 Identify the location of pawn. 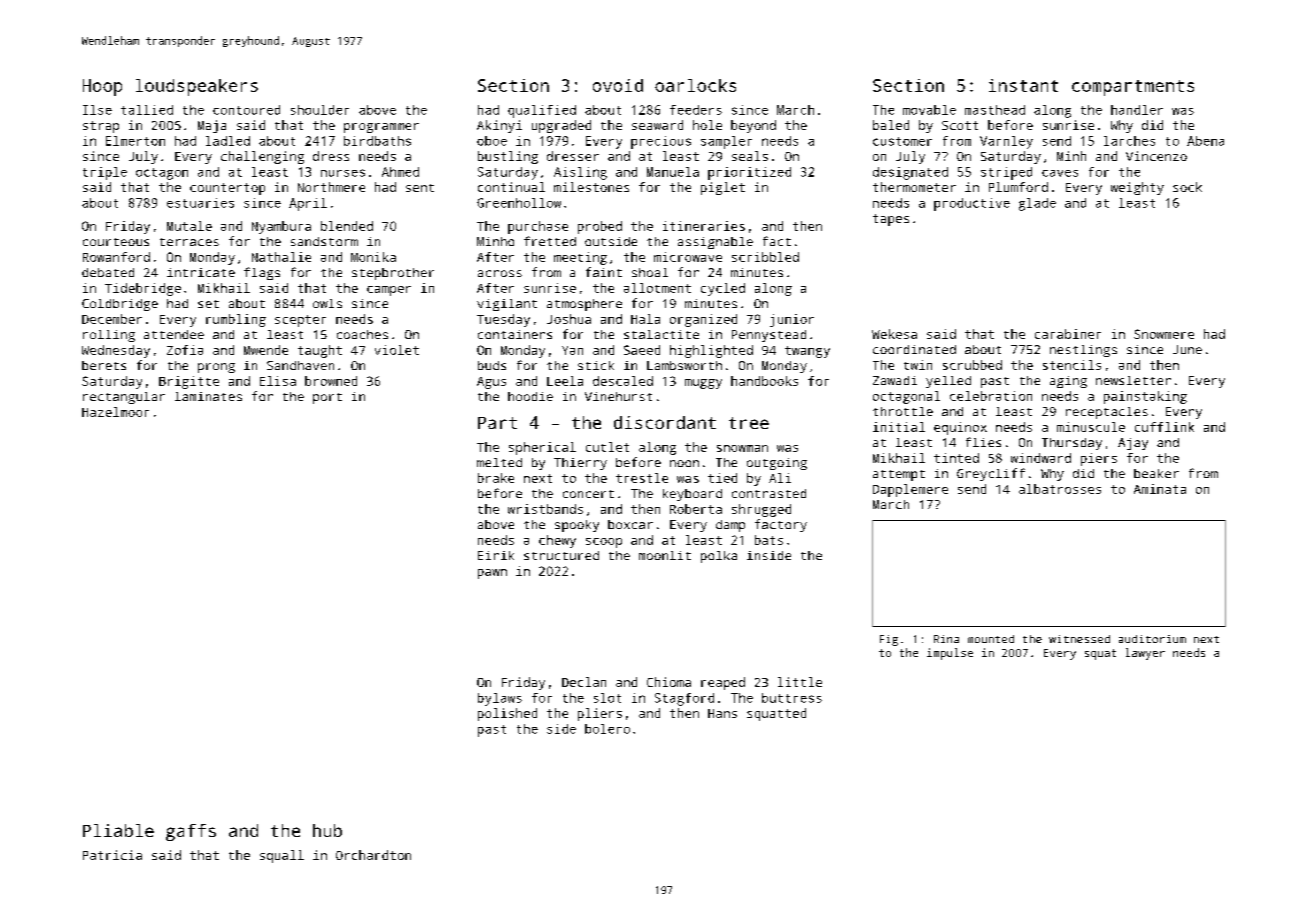
(492, 574).
